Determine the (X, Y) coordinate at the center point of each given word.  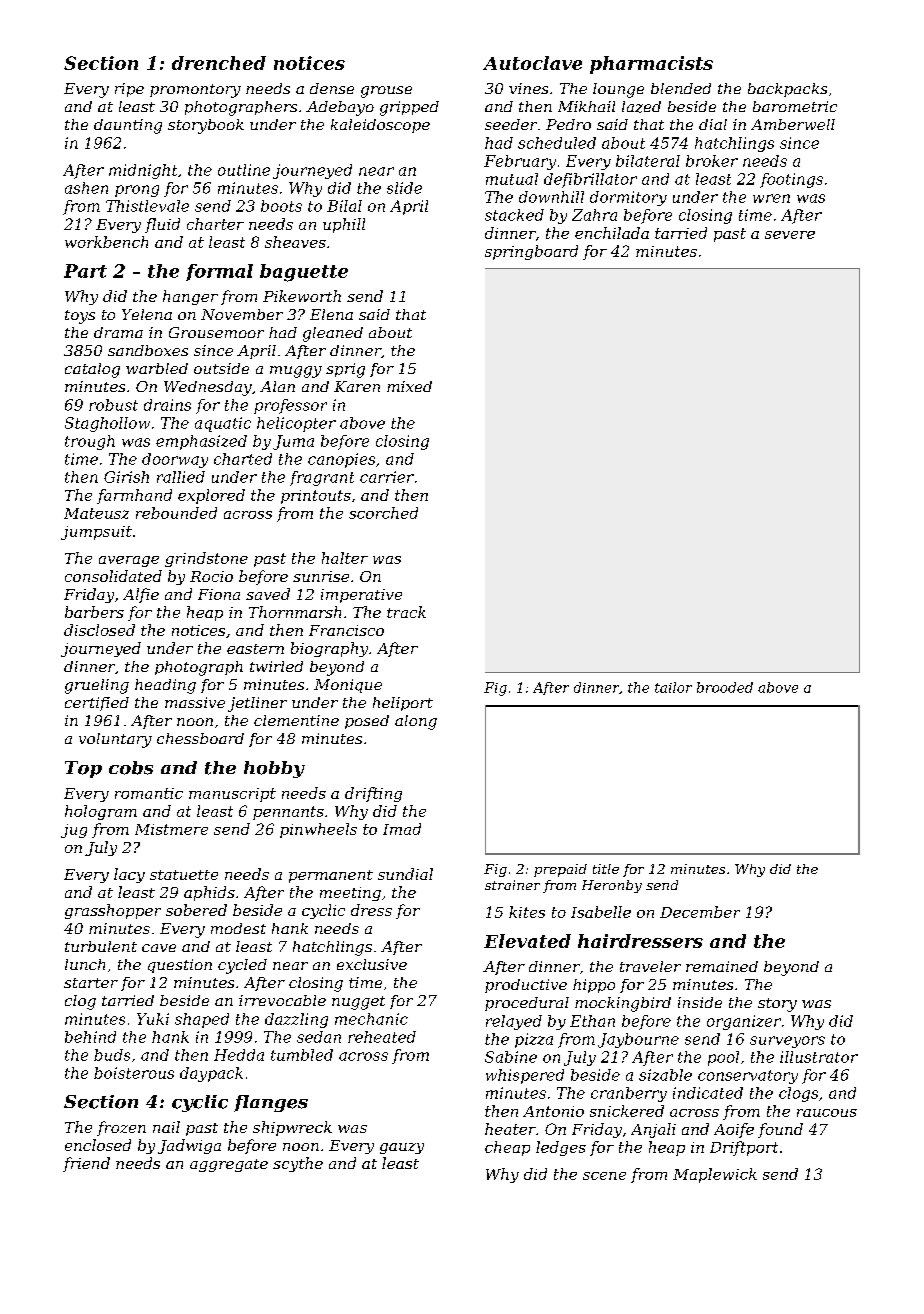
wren (771, 198)
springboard (531, 252)
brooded (725, 687)
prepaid (560, 870)
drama (118, 332)
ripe (129, 90)
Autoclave (532, 63)
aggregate (229, 1165)
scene (604, 1176)
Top (83, 769)
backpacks (787, 90)
